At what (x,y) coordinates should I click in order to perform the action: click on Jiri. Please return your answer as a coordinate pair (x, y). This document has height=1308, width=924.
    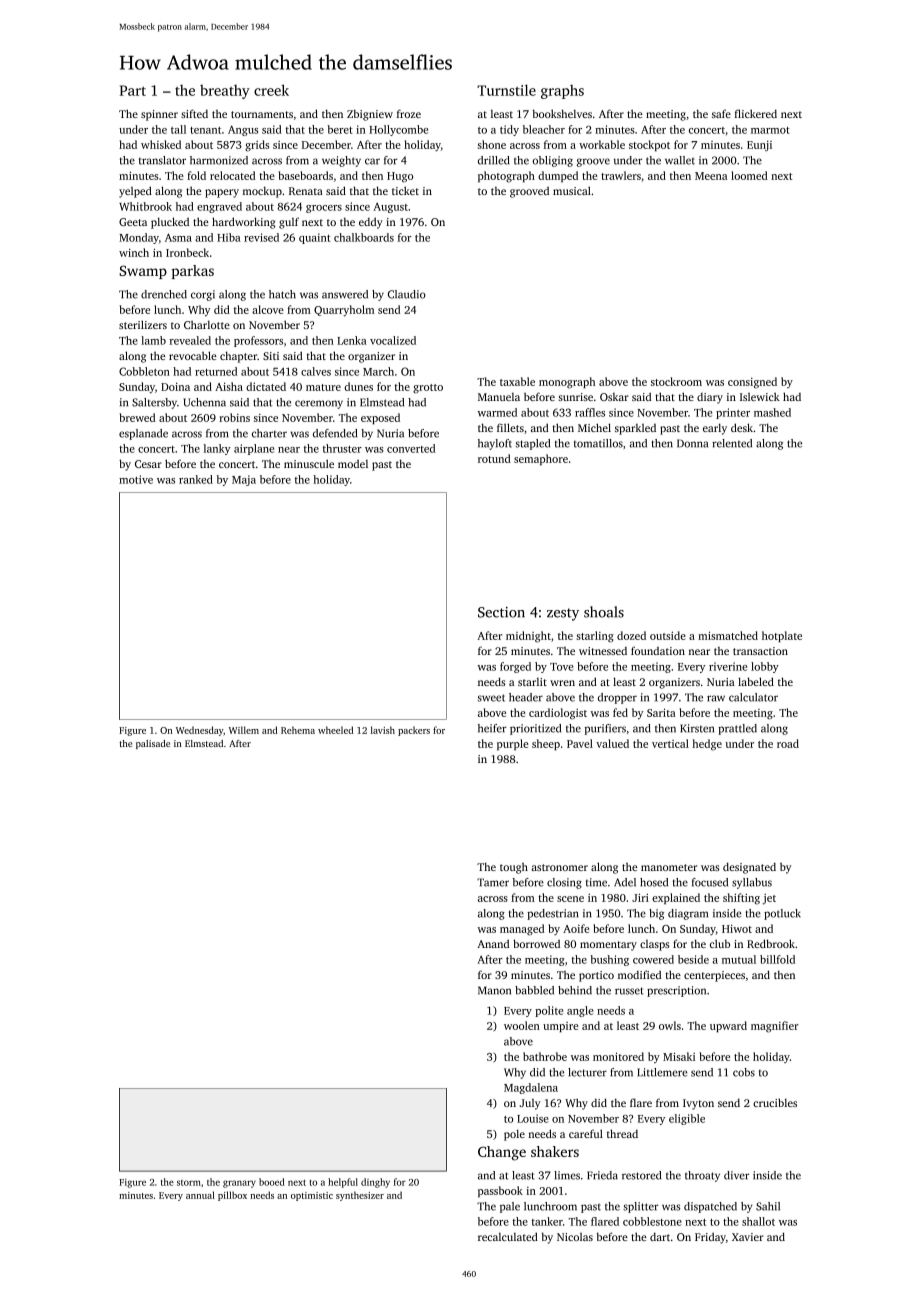
    Looking at the image, I should click on (640, 897).
